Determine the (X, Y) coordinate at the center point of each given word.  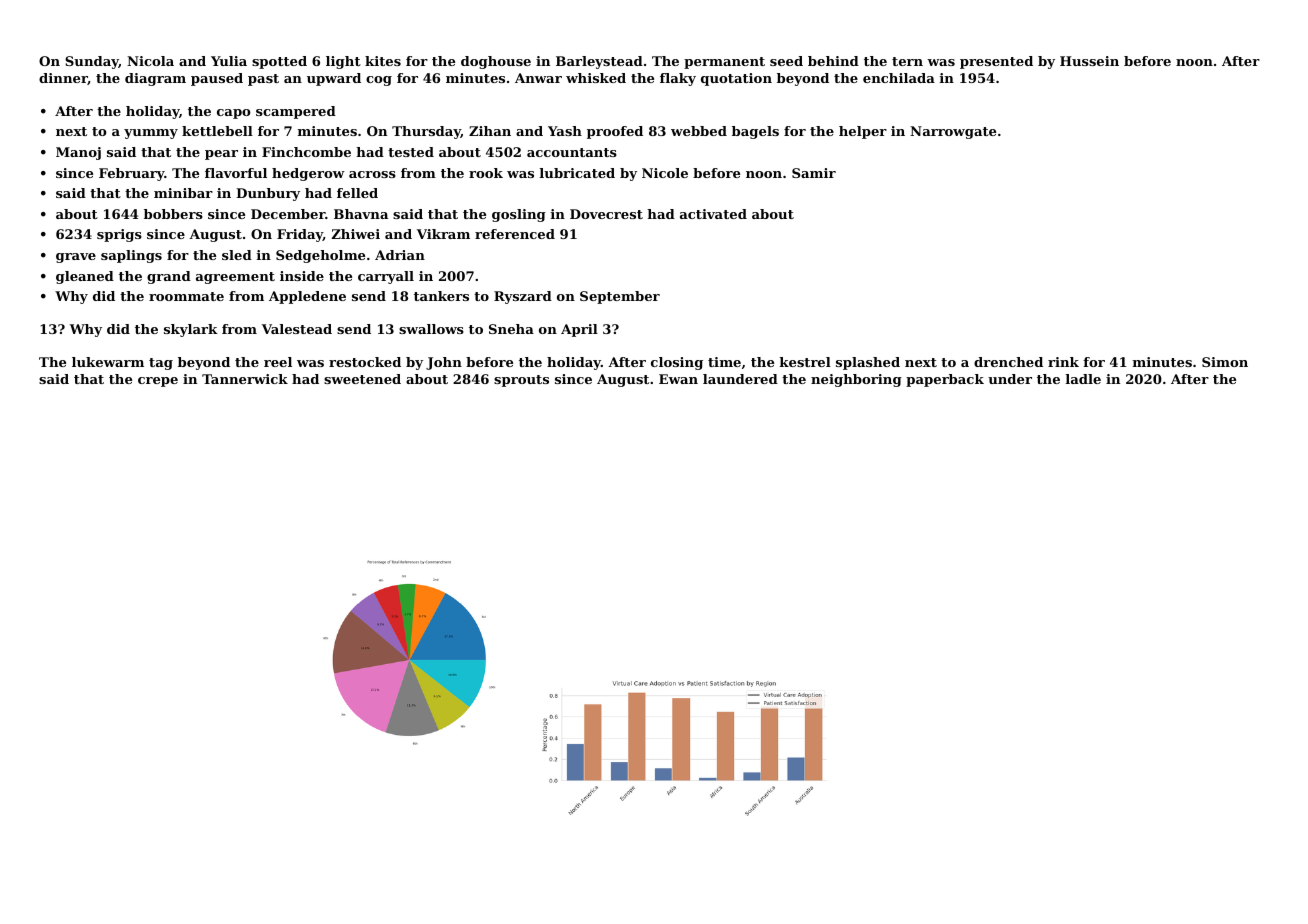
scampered (296, 112)
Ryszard (523, 297)
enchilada (899, 78)
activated (713, 214)
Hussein (1089, 61)
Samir (814, 173)
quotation (736, 79)
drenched (1008, 362)
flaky (678, 79)
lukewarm (108, 362)
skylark (191, 330)
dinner (63, 79)
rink (1063, 362)
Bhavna (361, 214)
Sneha (511, 329)
